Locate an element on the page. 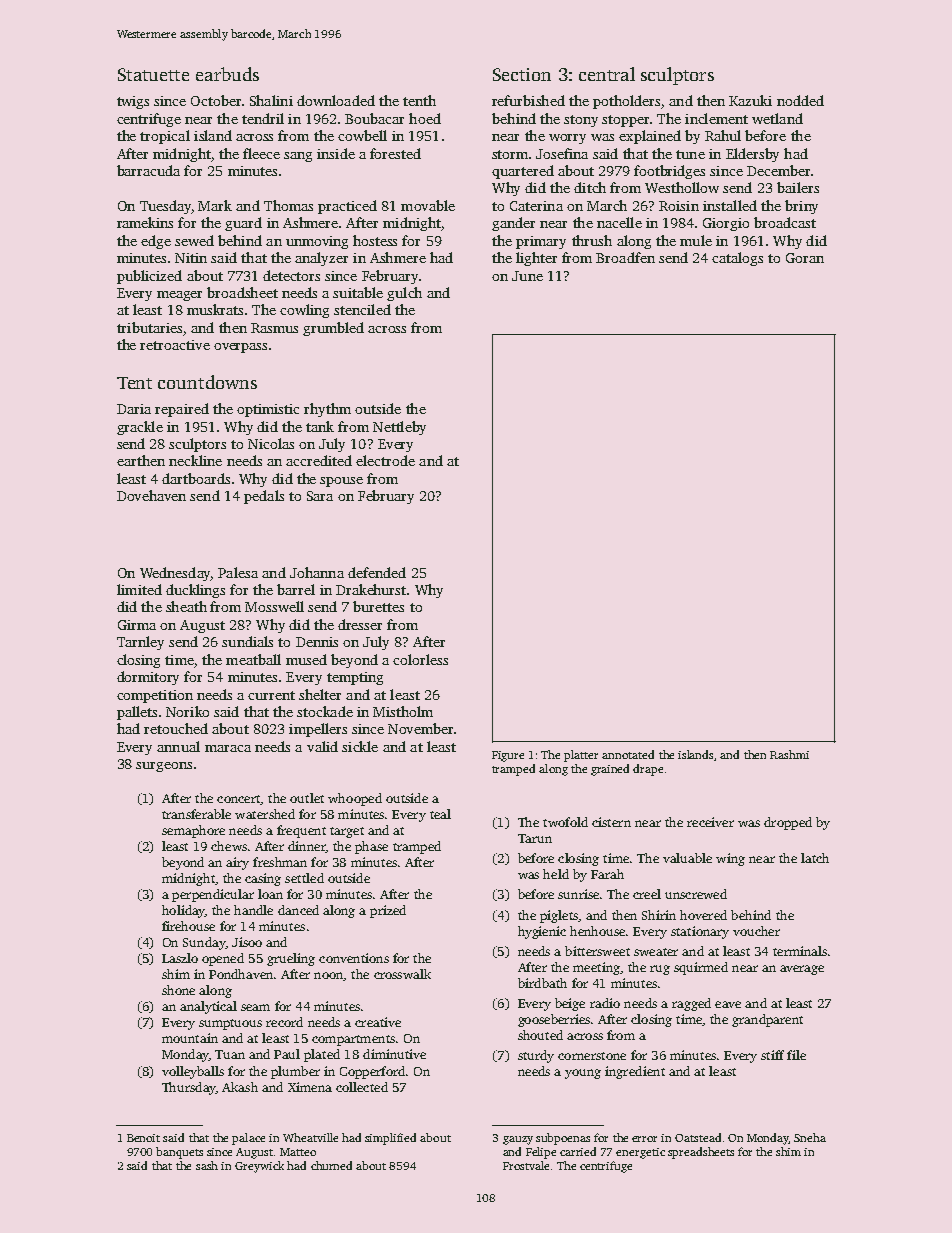  annotated is located at coordinates (628, 754).
